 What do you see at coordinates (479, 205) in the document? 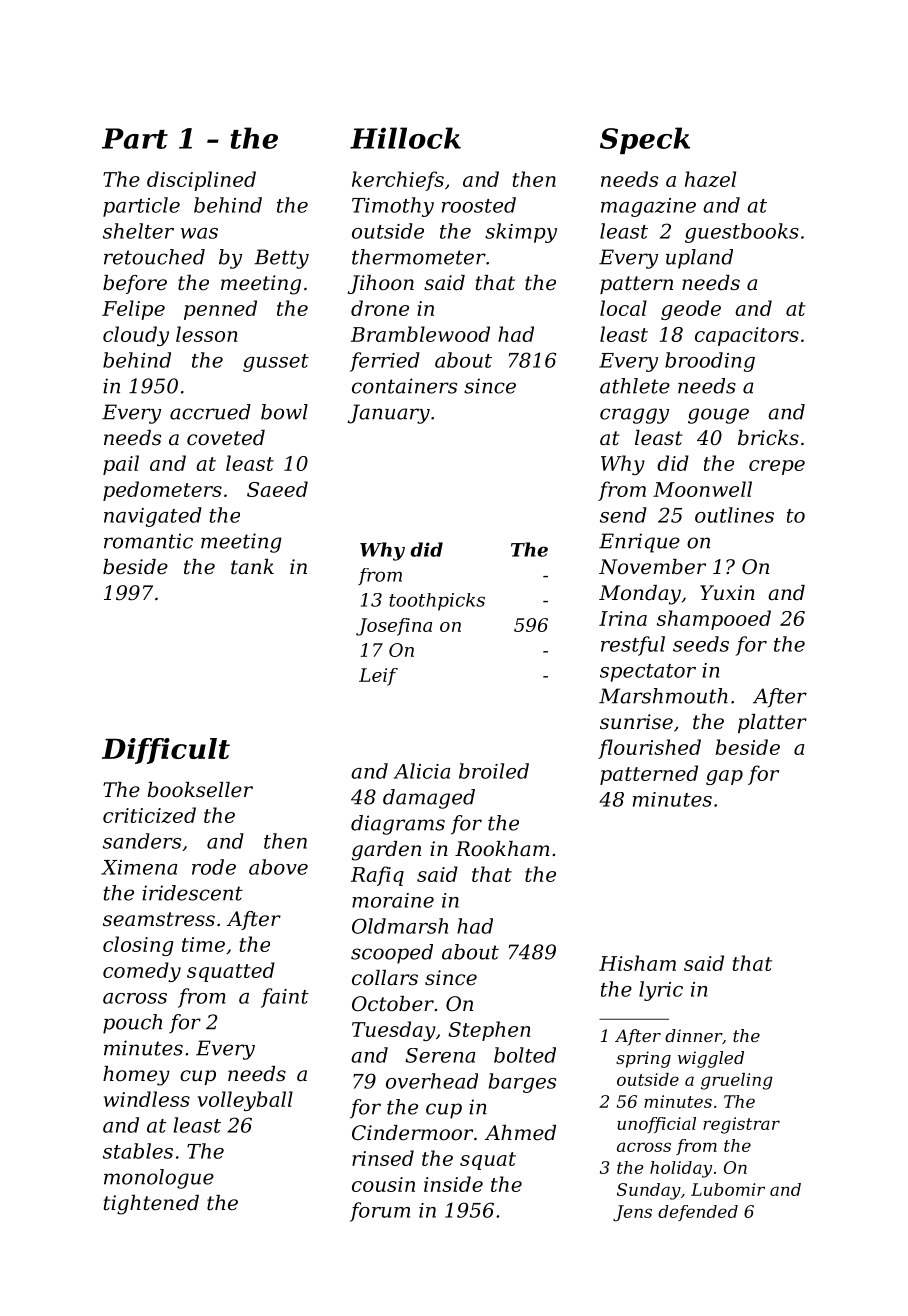
I see `roosted` at bounding box center [479, 205].
